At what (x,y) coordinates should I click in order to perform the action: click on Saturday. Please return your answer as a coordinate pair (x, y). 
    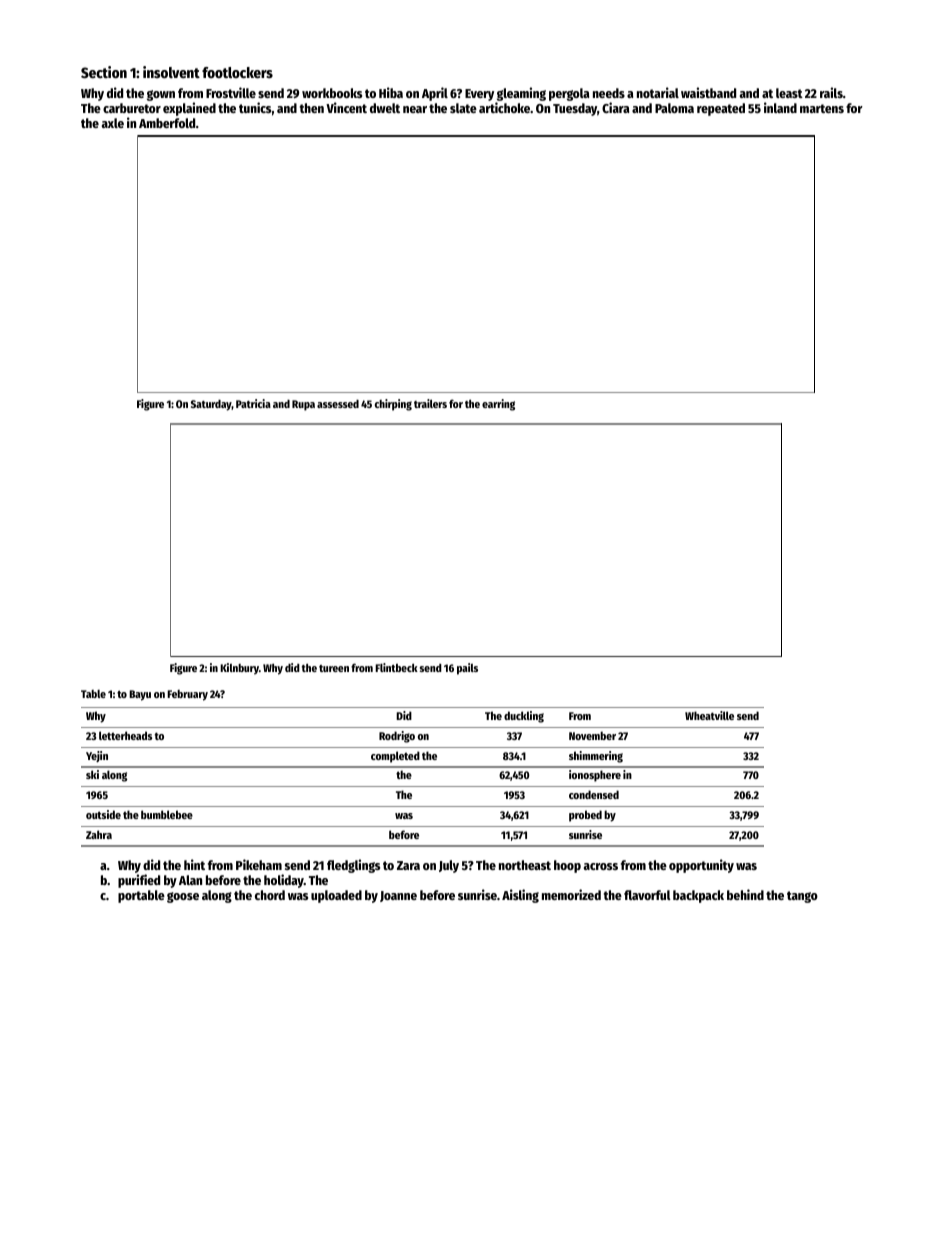
    Looking at the image, I should click on (211, 405).
